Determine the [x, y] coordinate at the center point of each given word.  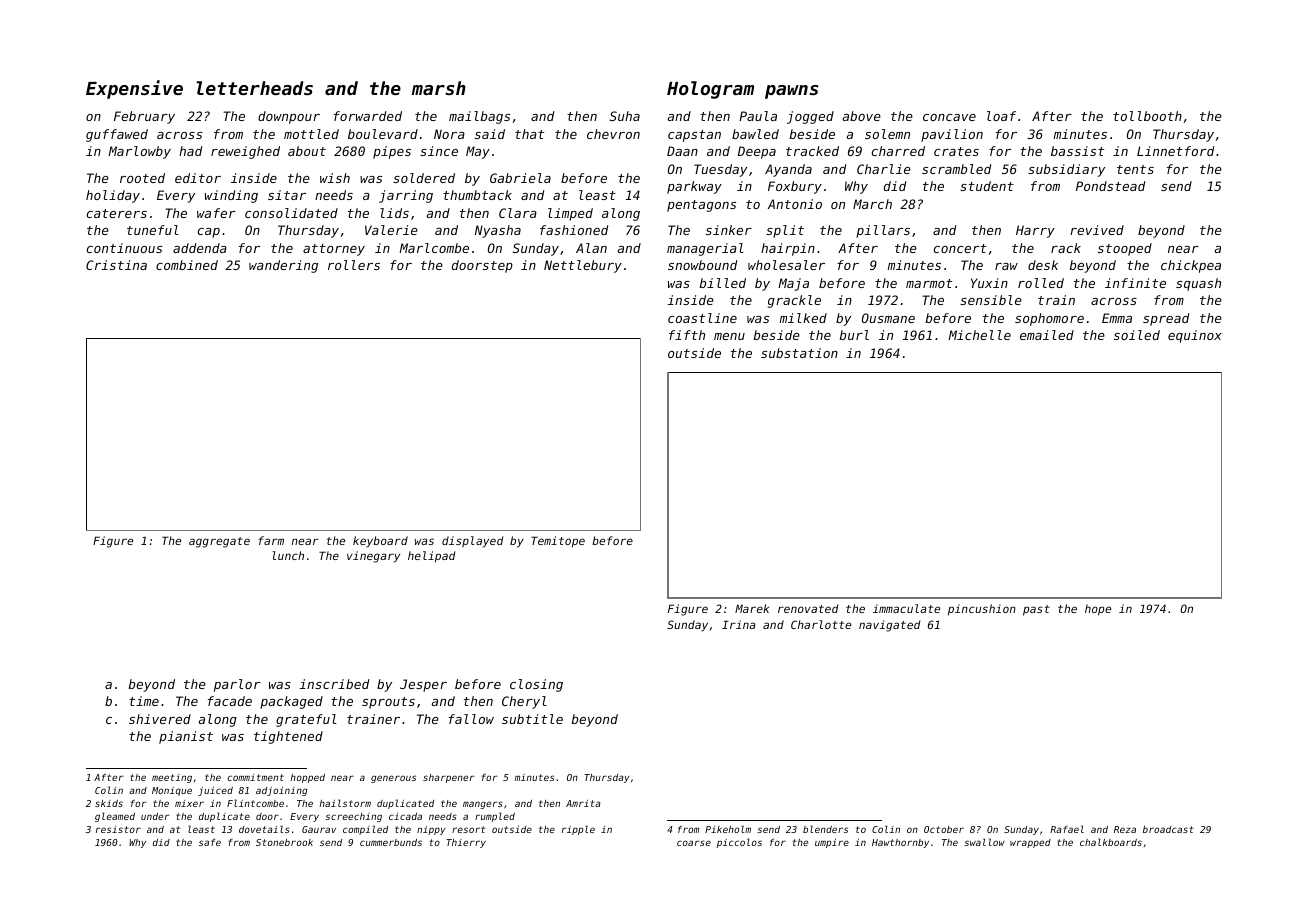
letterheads [254, 88]
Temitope [558, 542]
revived [1097, 230]
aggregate [219, 542]
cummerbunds [391, 842]
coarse [694, 843]
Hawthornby [900, 843]
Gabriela [520, 178]
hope [1098, 610]
